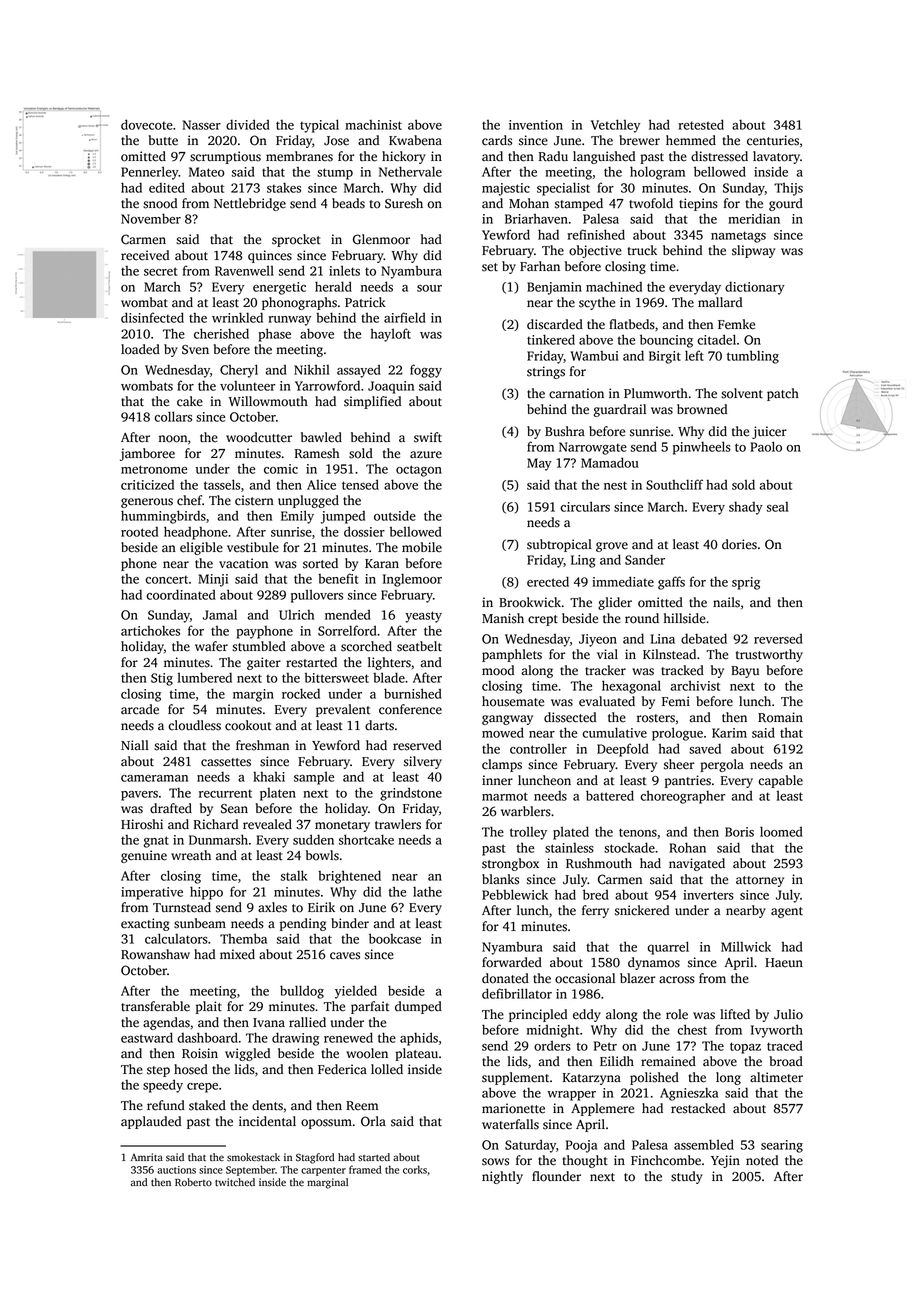  Describe the element at coordinates (147, 454) in the page. I see `jamboree` at that location.
